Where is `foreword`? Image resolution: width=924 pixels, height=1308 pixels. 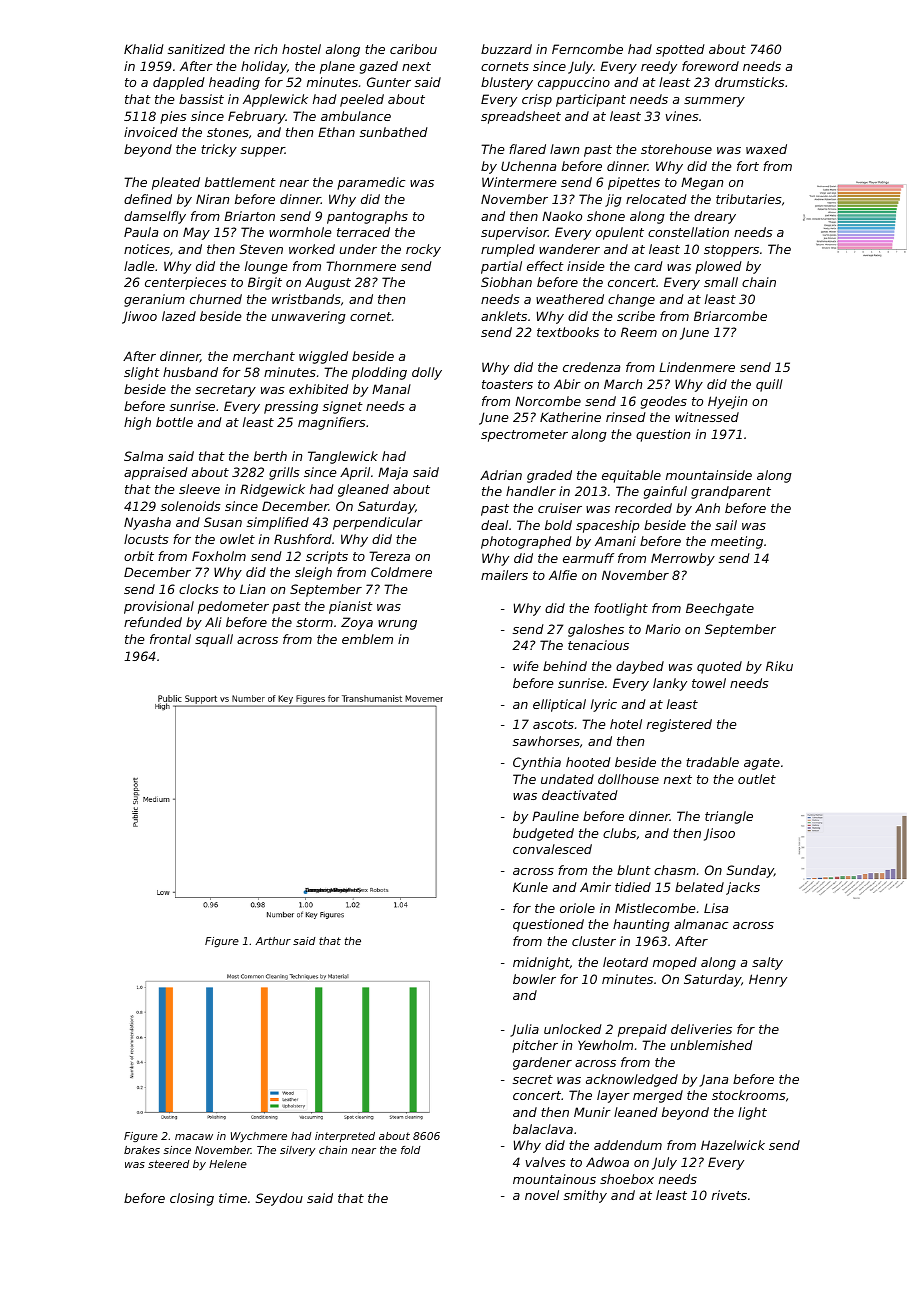 foreword is located at coordinates (710, 66).
